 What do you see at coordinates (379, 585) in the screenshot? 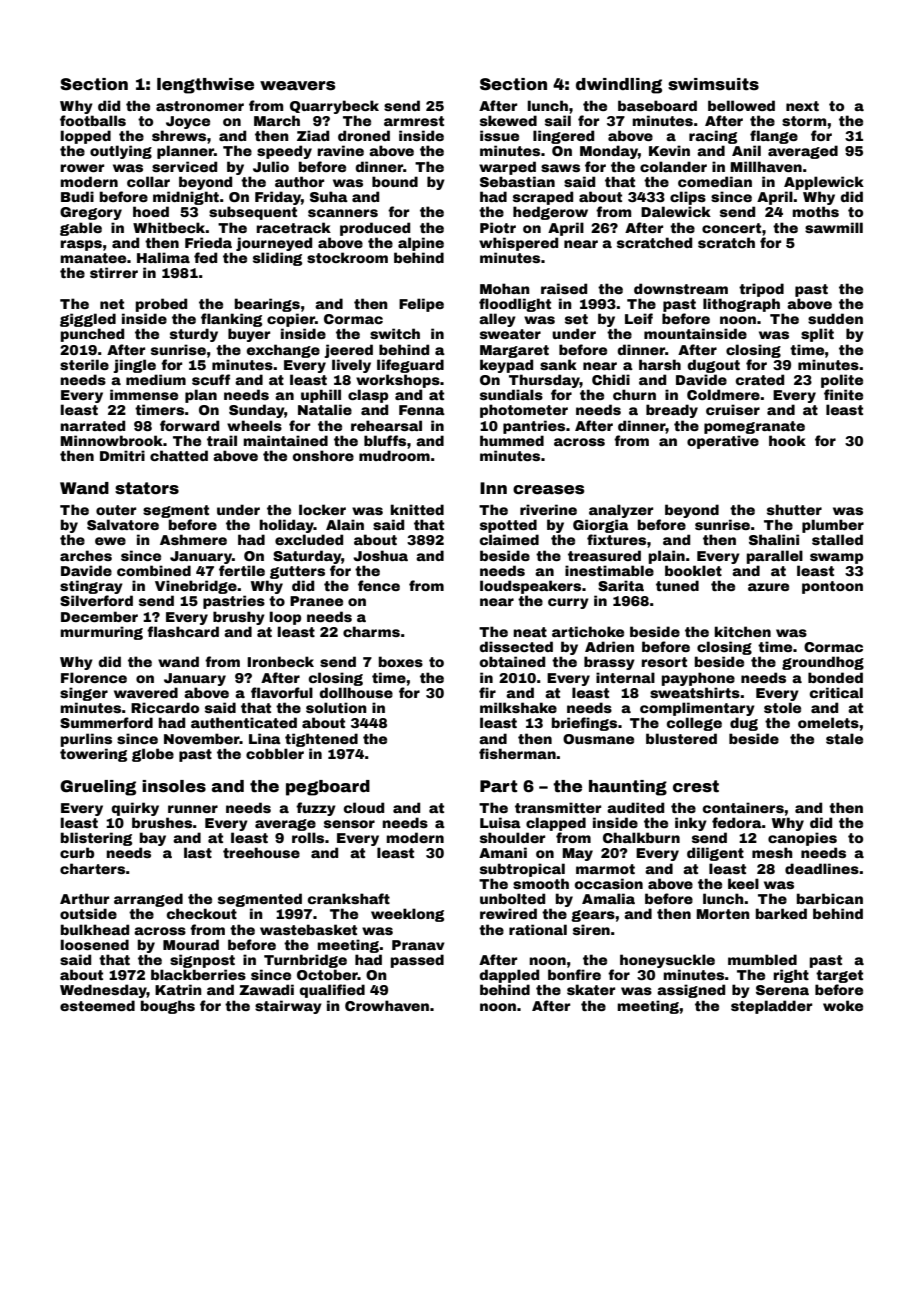
I see `fence` at bounding box center [379, 585].
